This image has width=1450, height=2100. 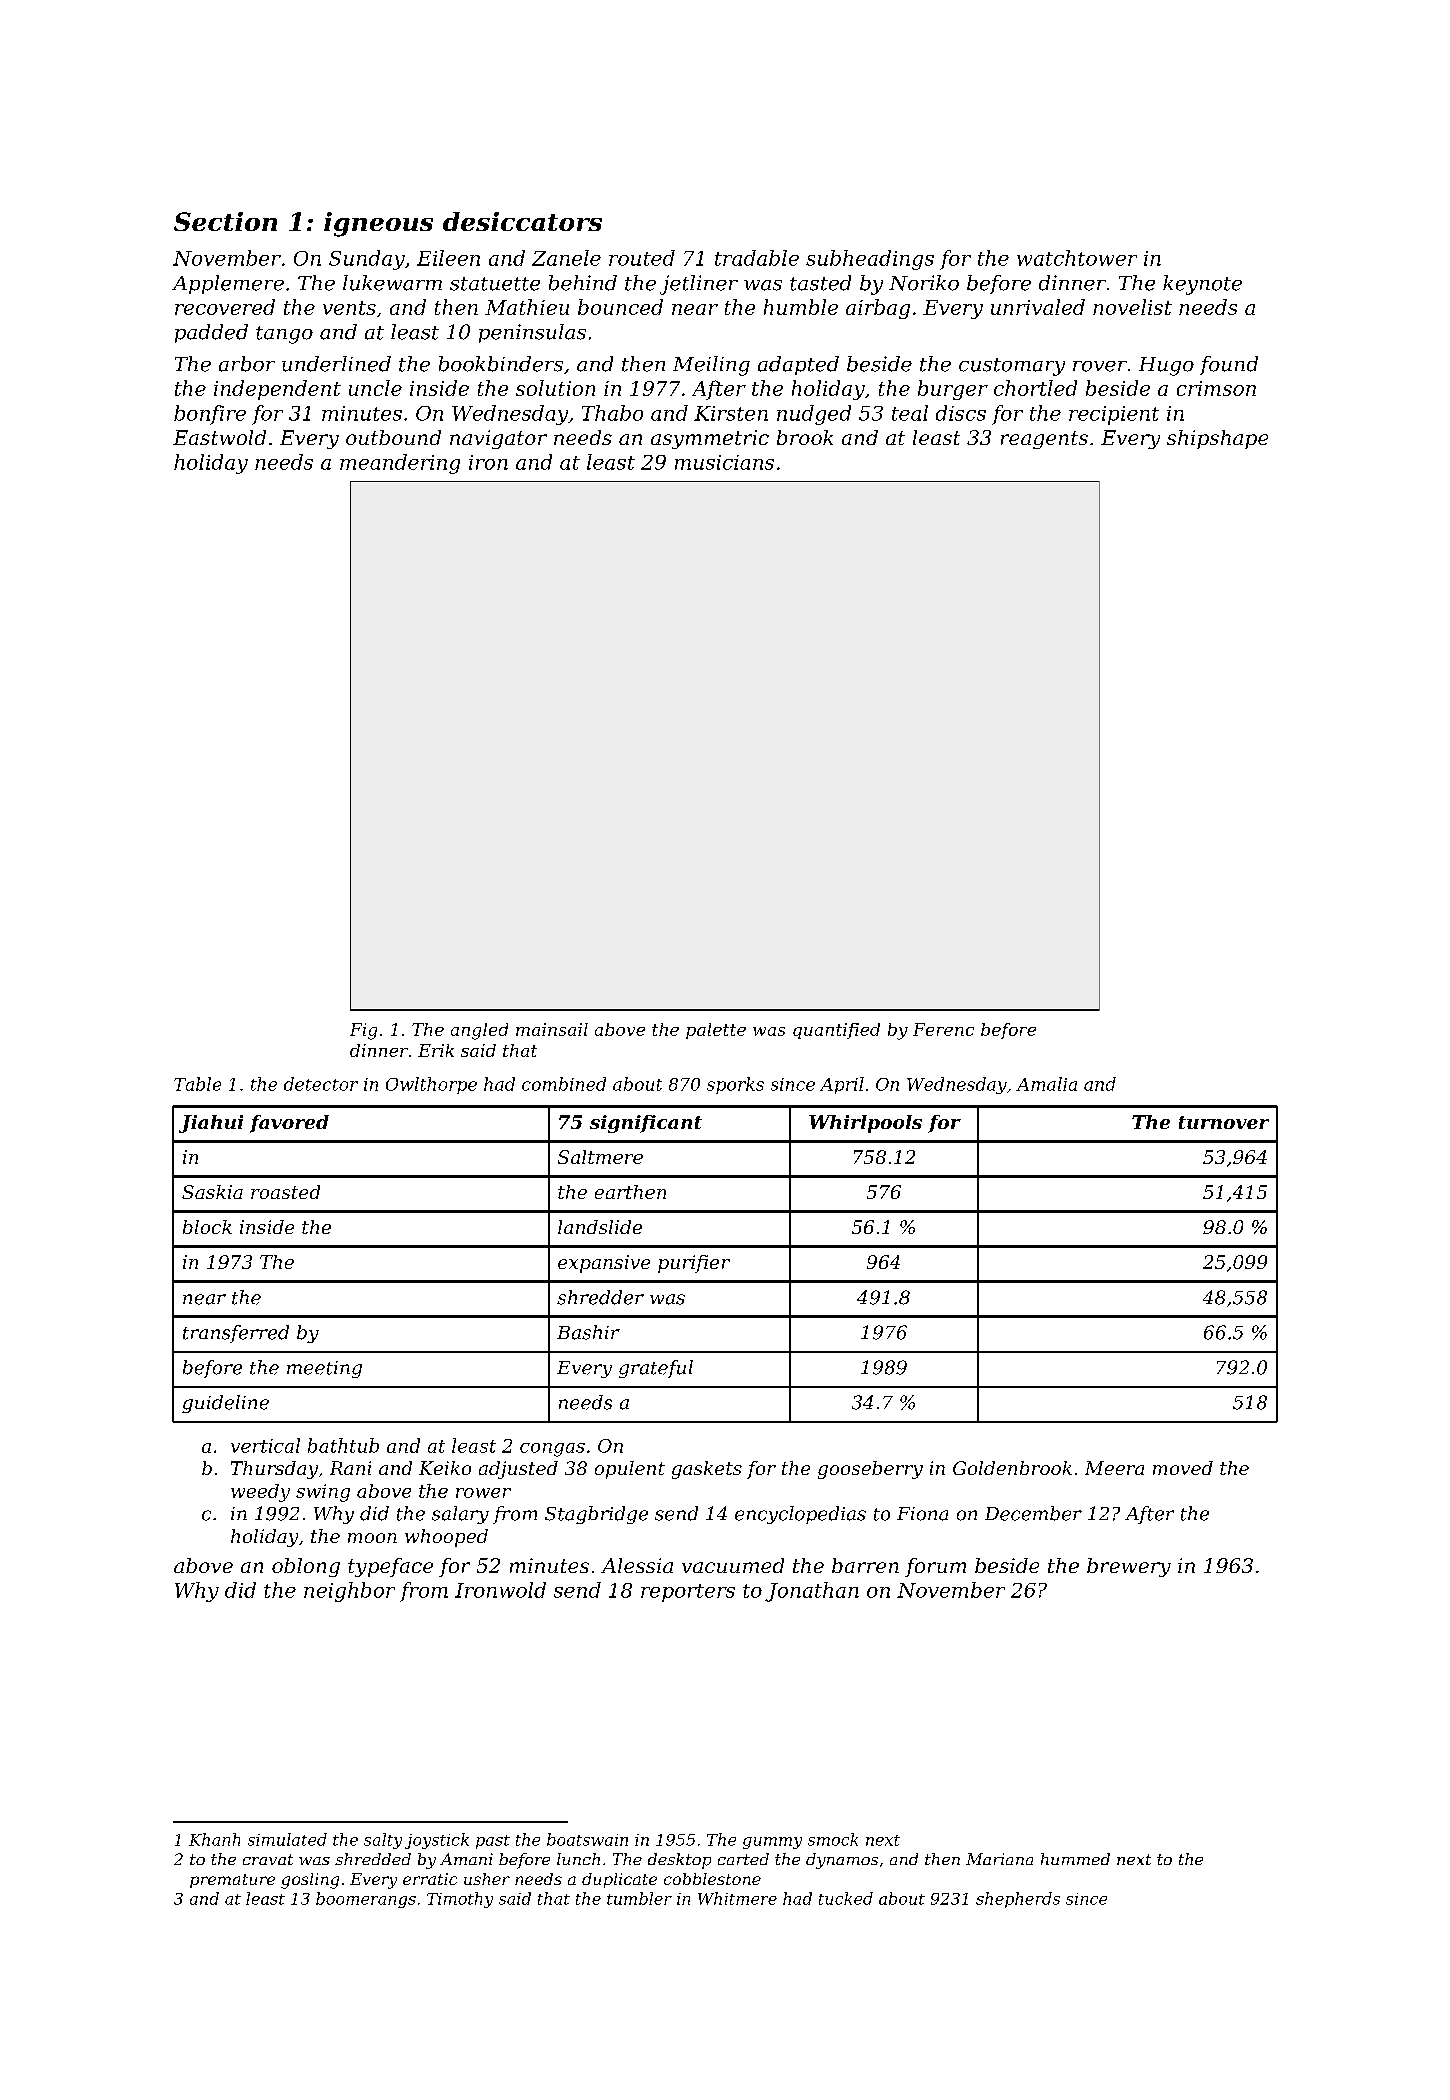 I want to click on routed, so click(x=642, y=258).
